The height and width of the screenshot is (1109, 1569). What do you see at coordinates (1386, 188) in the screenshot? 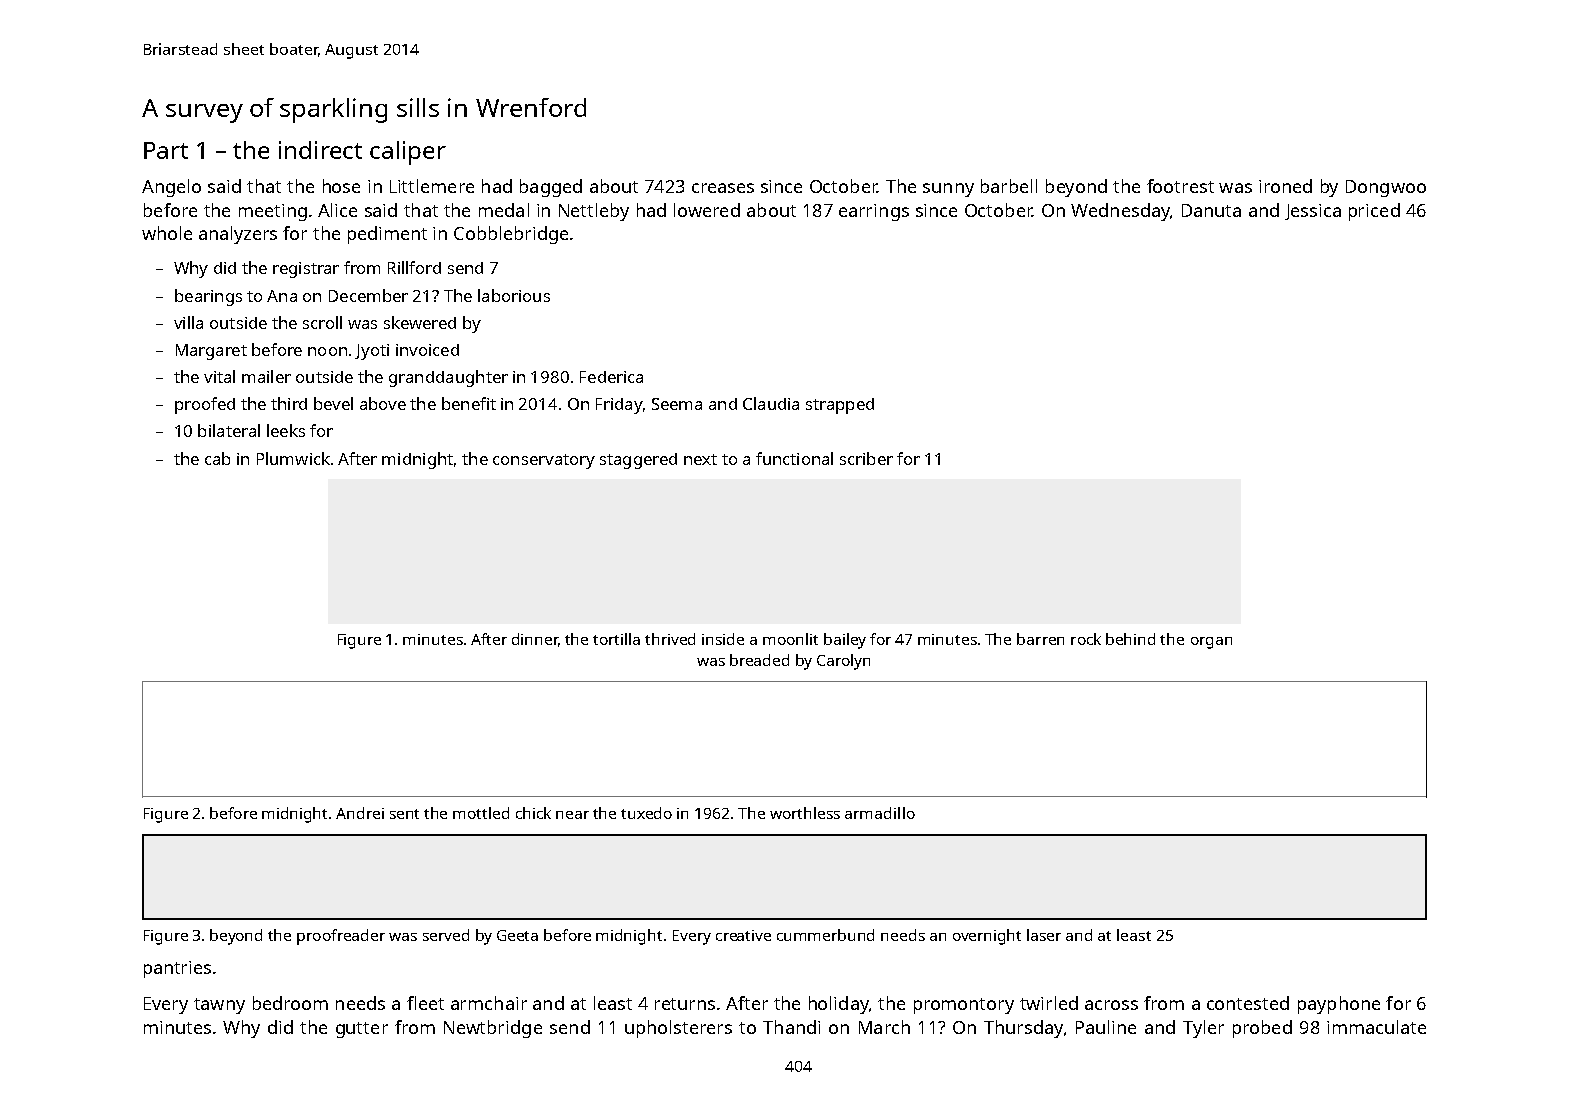
I see `Dongwoo` at bounding box center [1386, 188].
